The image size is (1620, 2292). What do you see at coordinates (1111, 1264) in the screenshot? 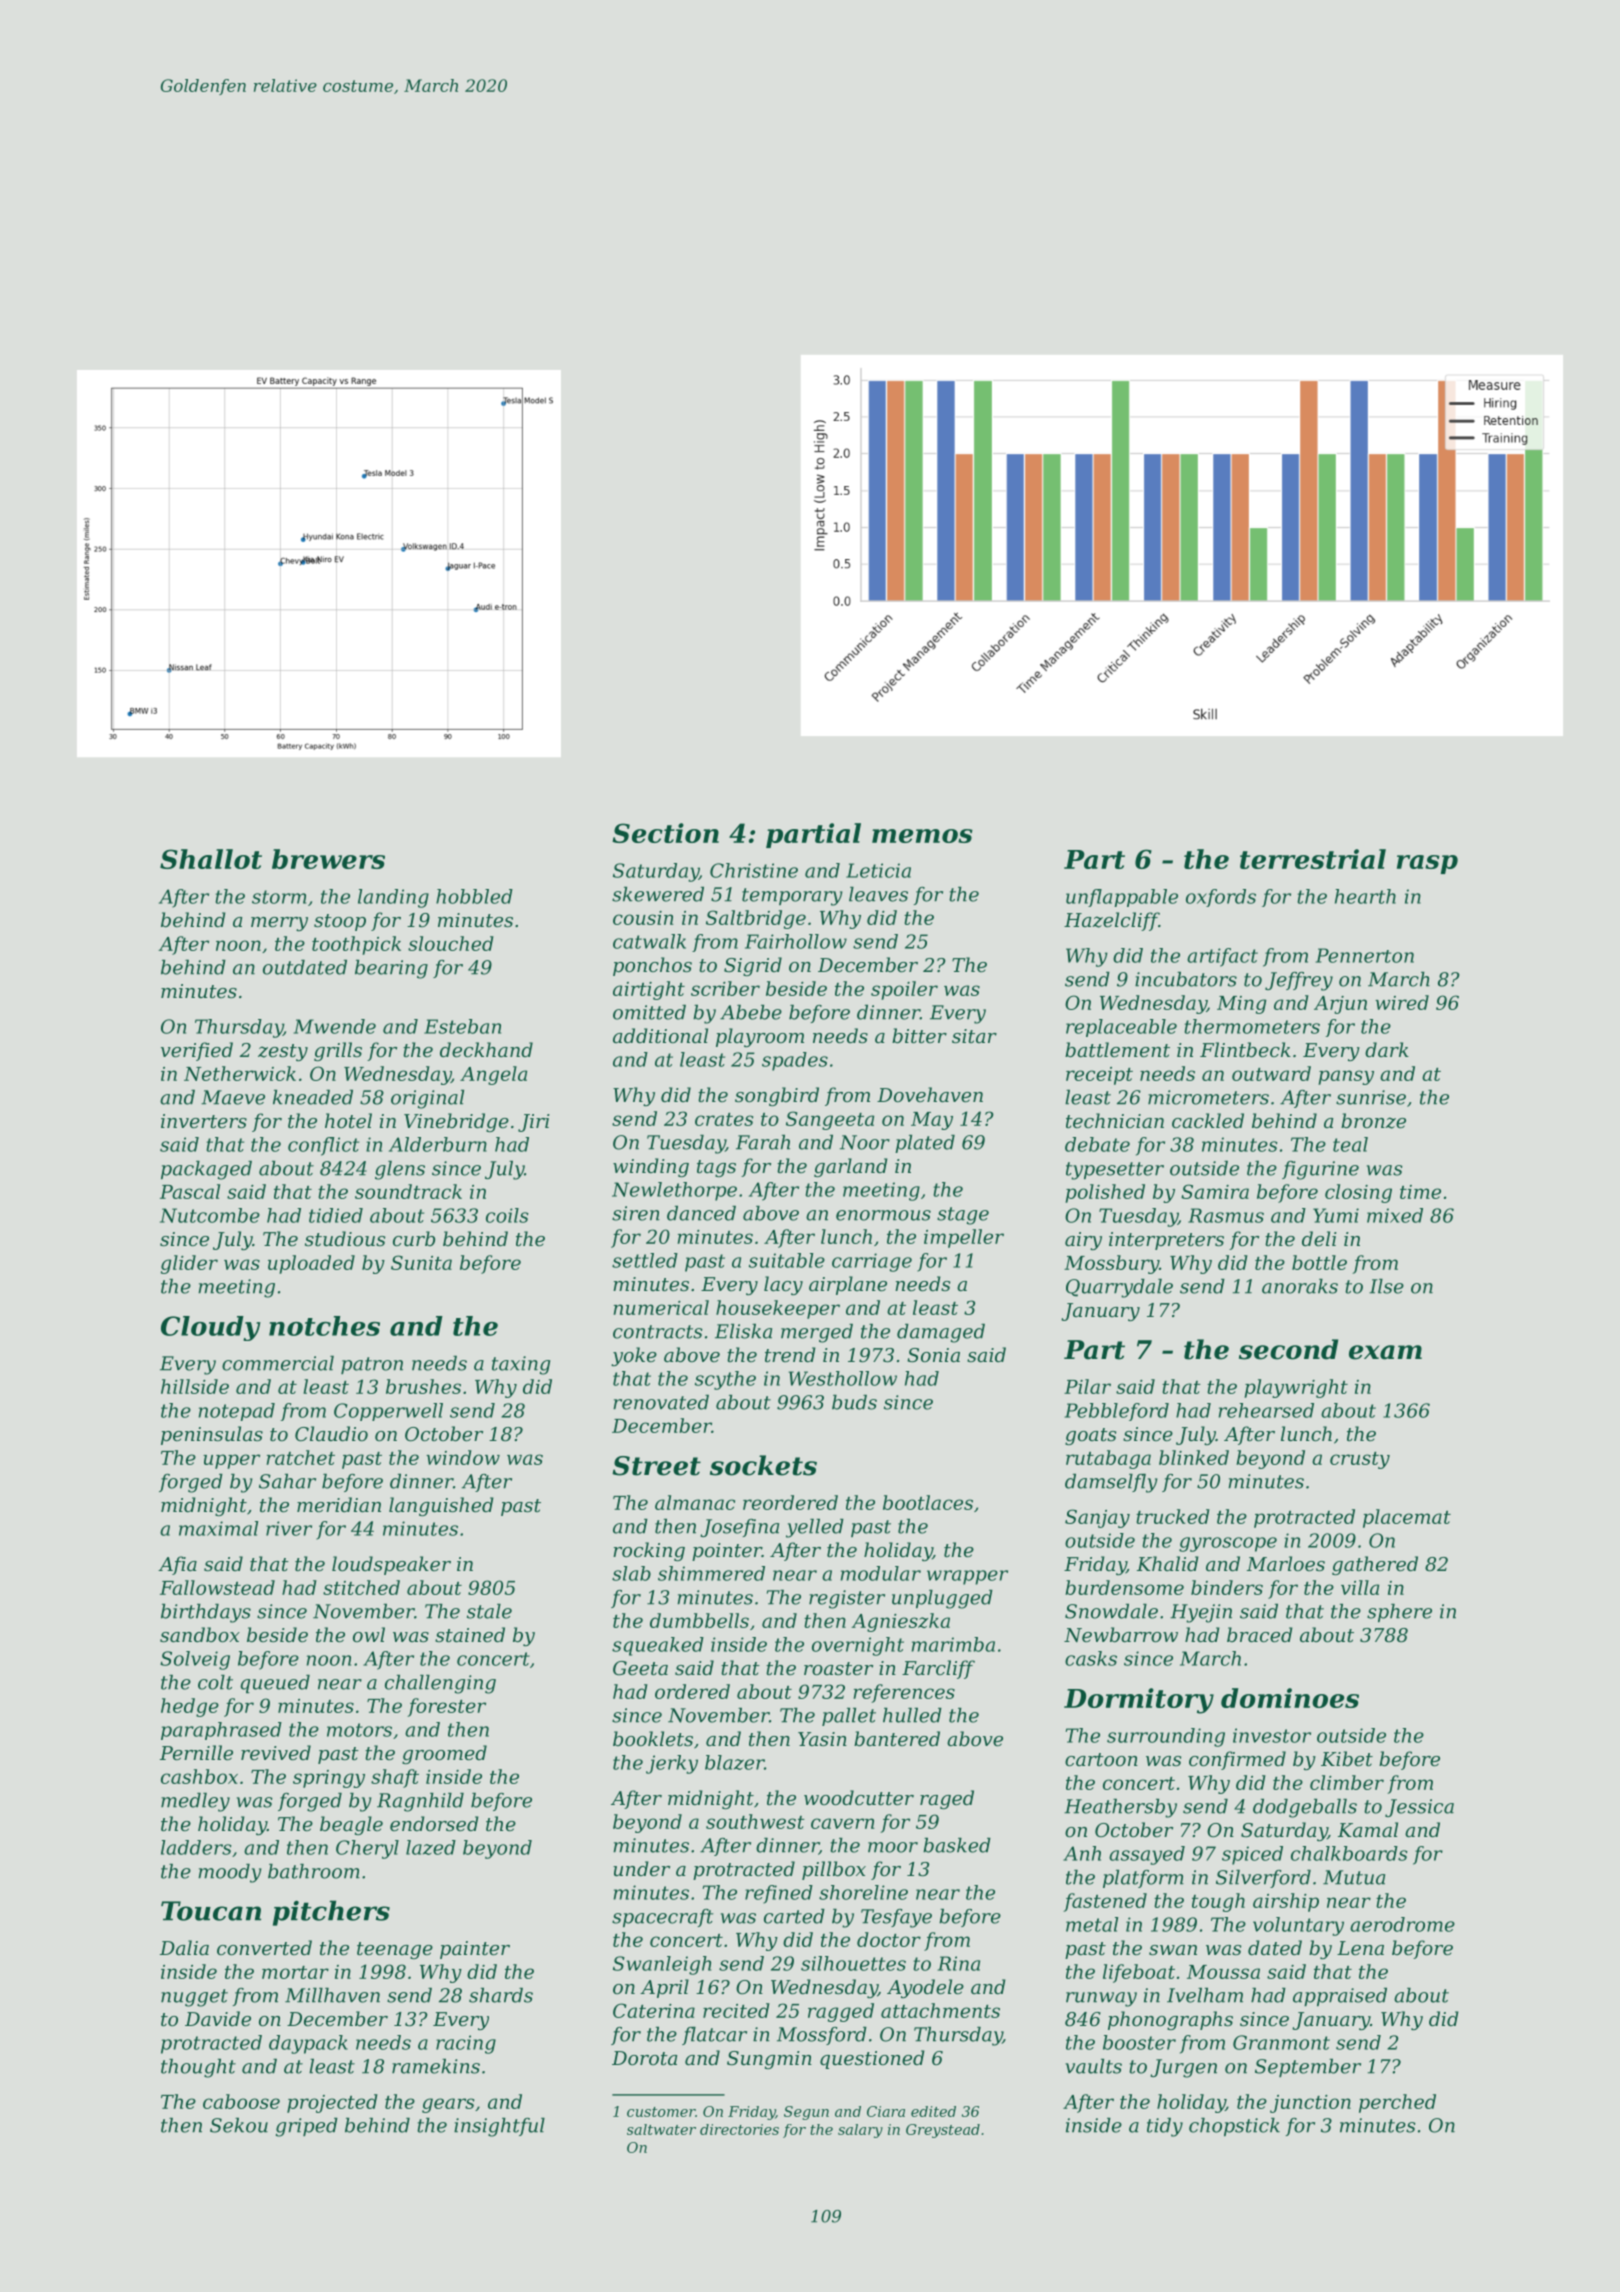
I see `Mossbury` at bounding box center [1111, 1264].
